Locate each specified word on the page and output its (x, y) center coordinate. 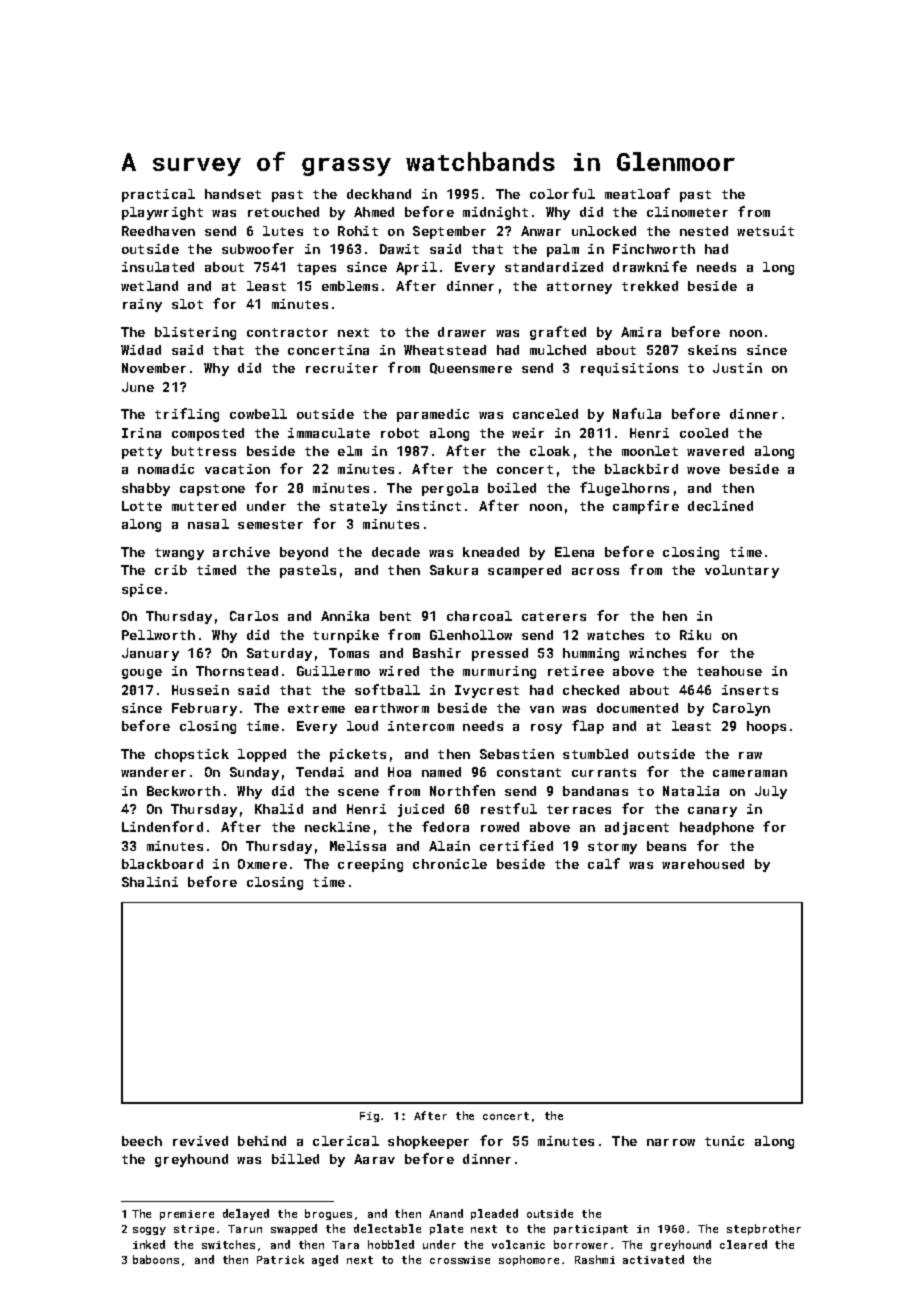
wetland (149, 286)
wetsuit (765, 231)
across (595, 571)
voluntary (742, 571)
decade (396, 552)
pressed (500, 654)
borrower (581, 1244)
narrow (671, 1142)
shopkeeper (428, 1142)
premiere (187, 1215)
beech (142, 1141)
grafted (558, 333)
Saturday (279, 654)
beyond (304, 553)
